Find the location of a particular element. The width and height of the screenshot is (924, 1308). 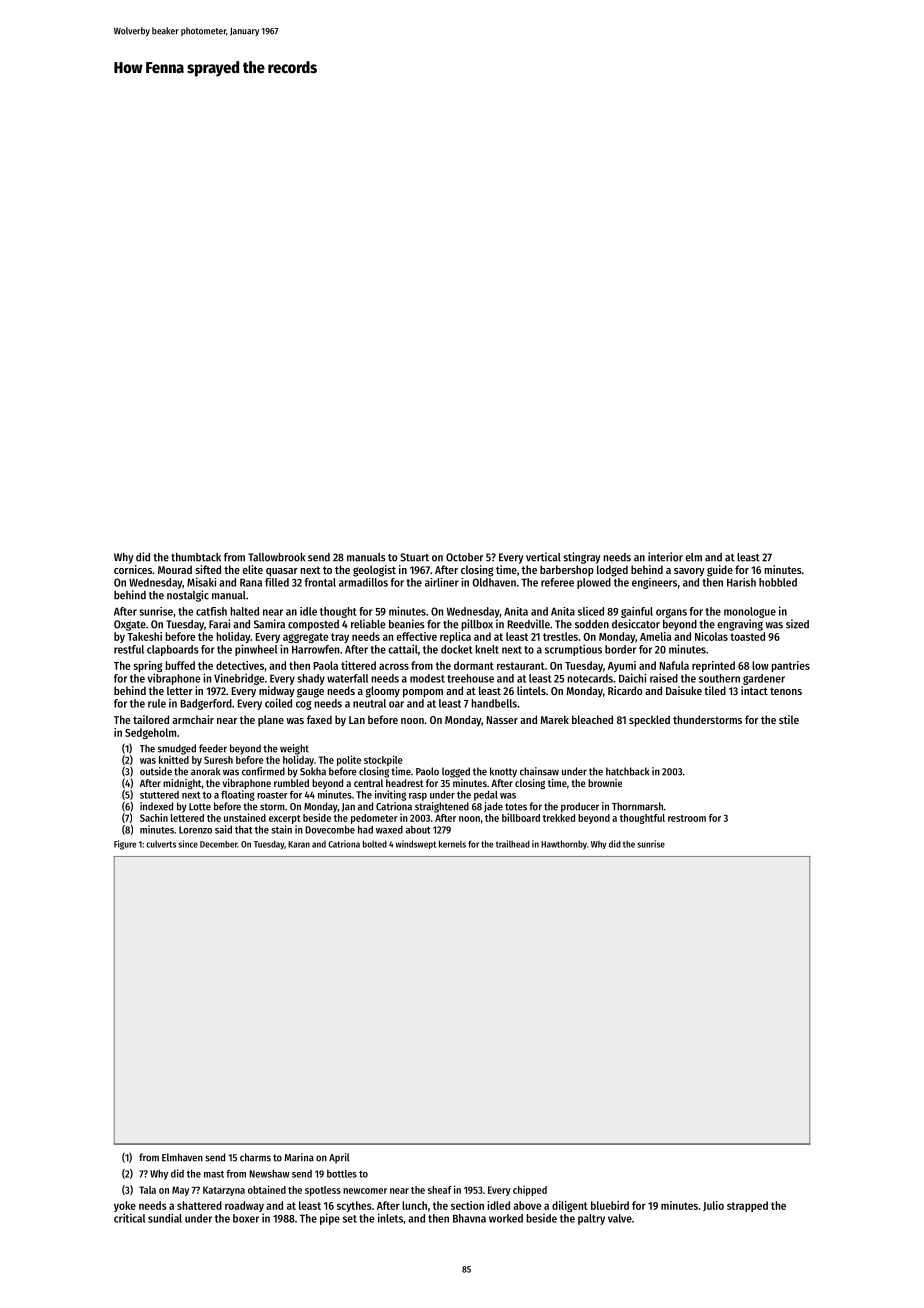

restroom is located at coordinates (687, 818).
